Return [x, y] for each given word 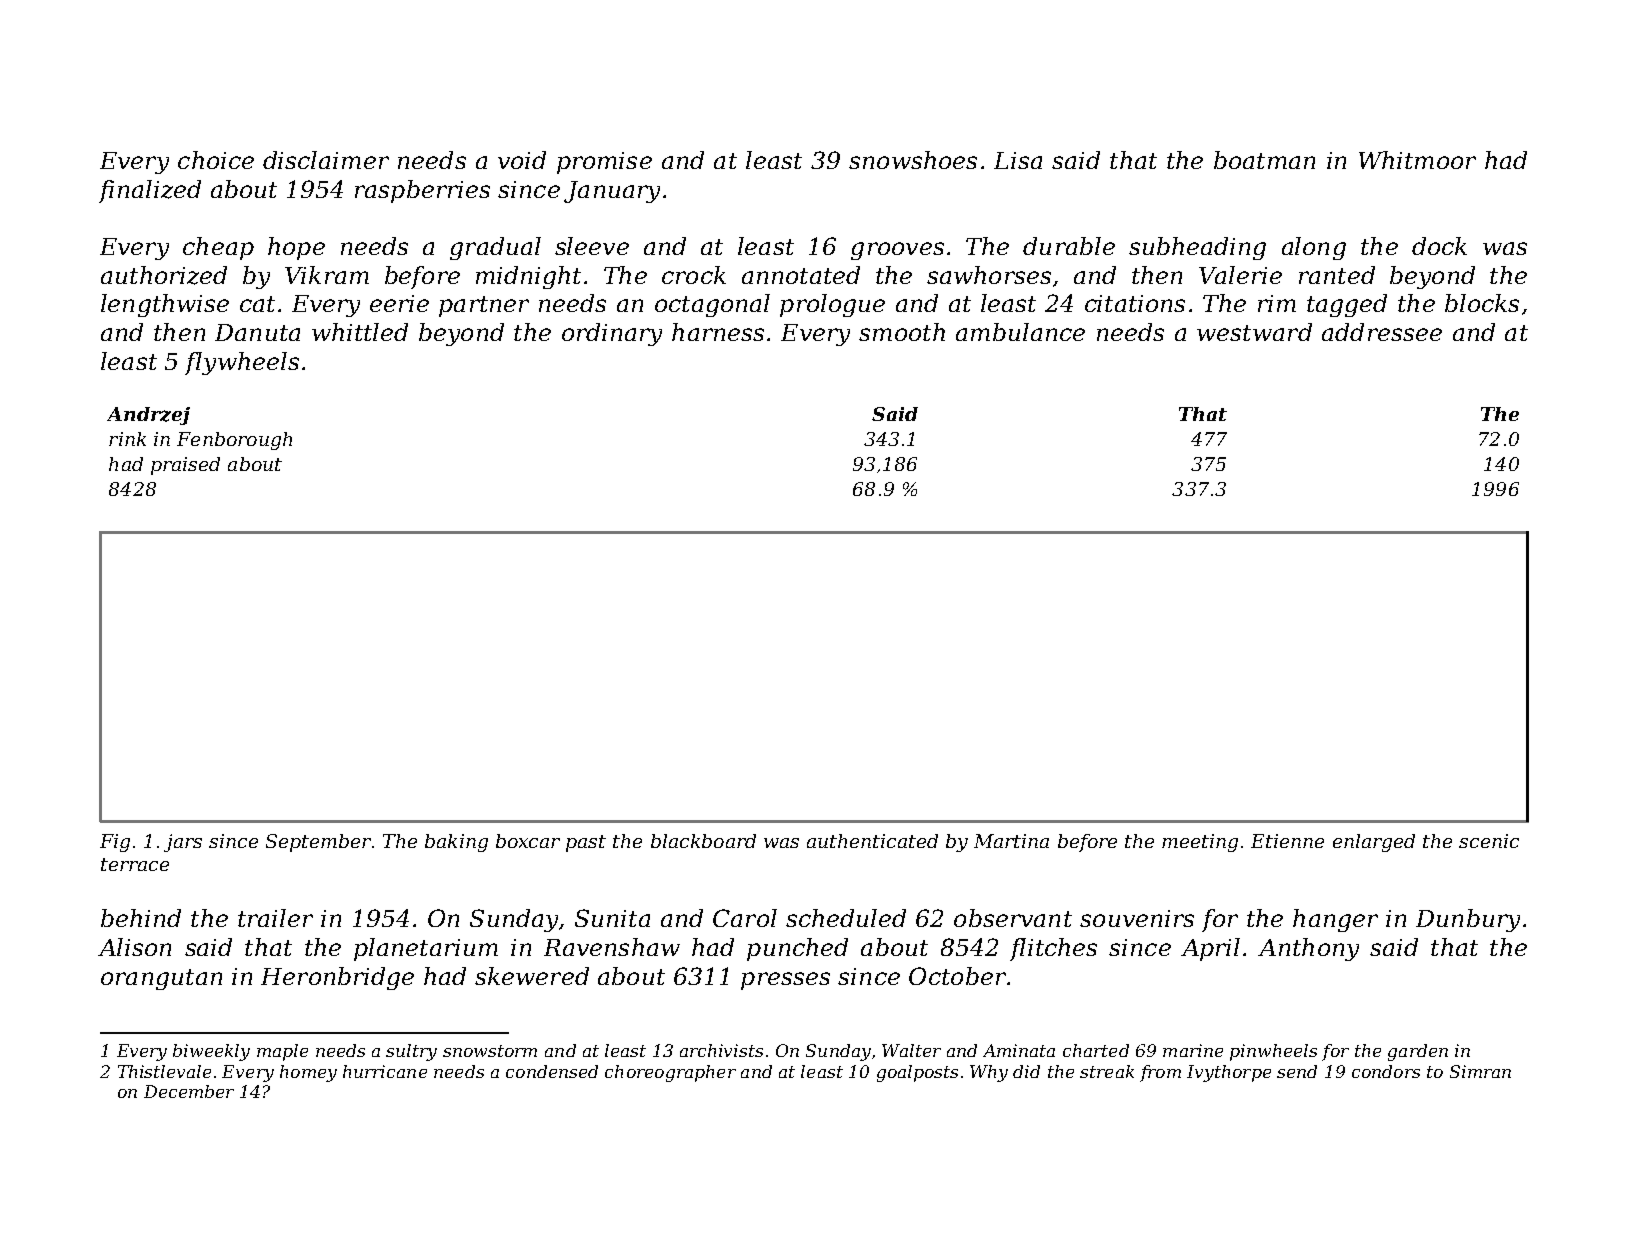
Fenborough [234, 441]
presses [785, 981]
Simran [1480, 1071]
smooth [902, 332]
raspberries [422, 191]
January [612, 192]
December [189, 1091]
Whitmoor [1417, 160]
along [1314, 248]
